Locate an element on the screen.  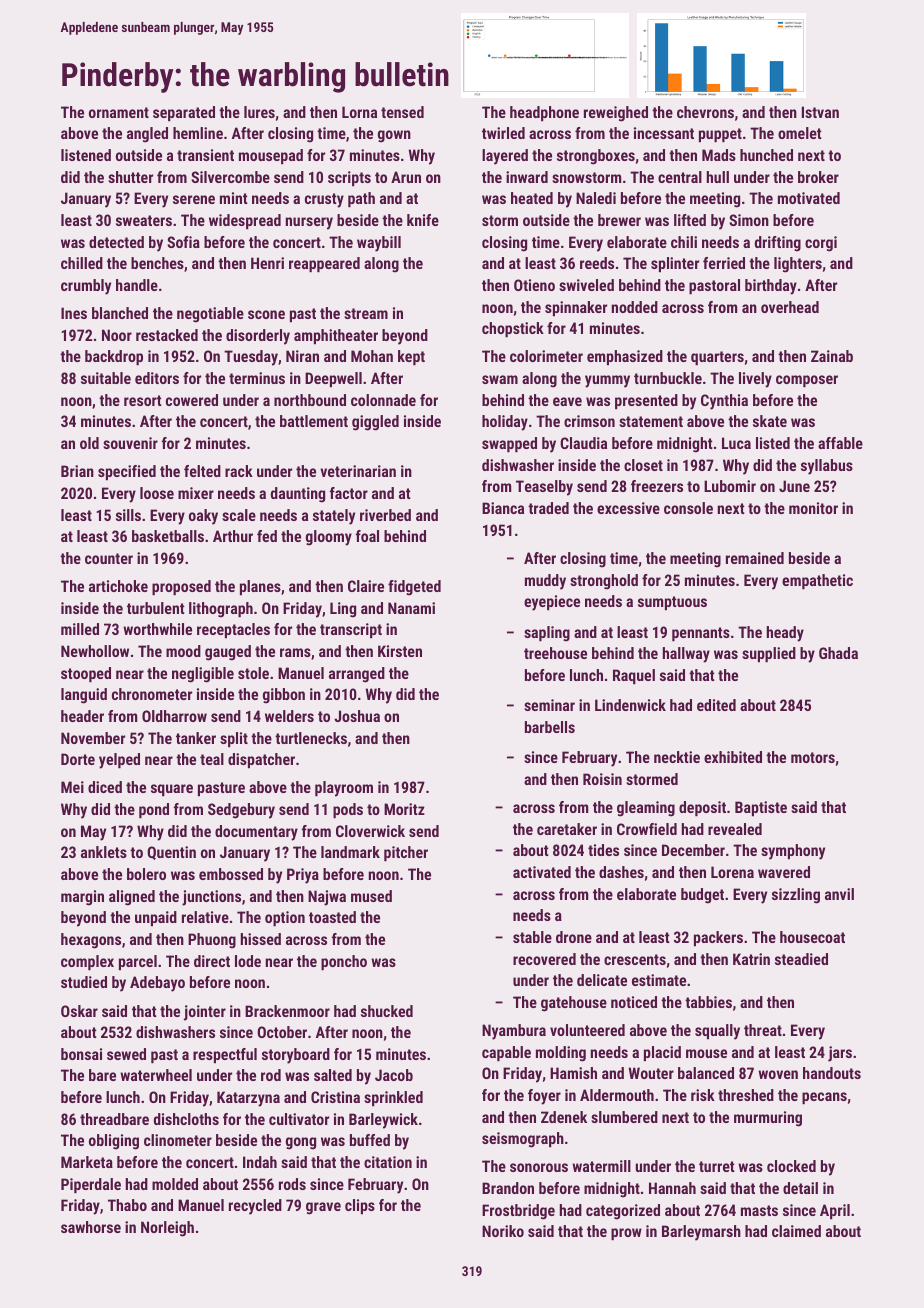
proposed is located at coordinates (181, 587).
